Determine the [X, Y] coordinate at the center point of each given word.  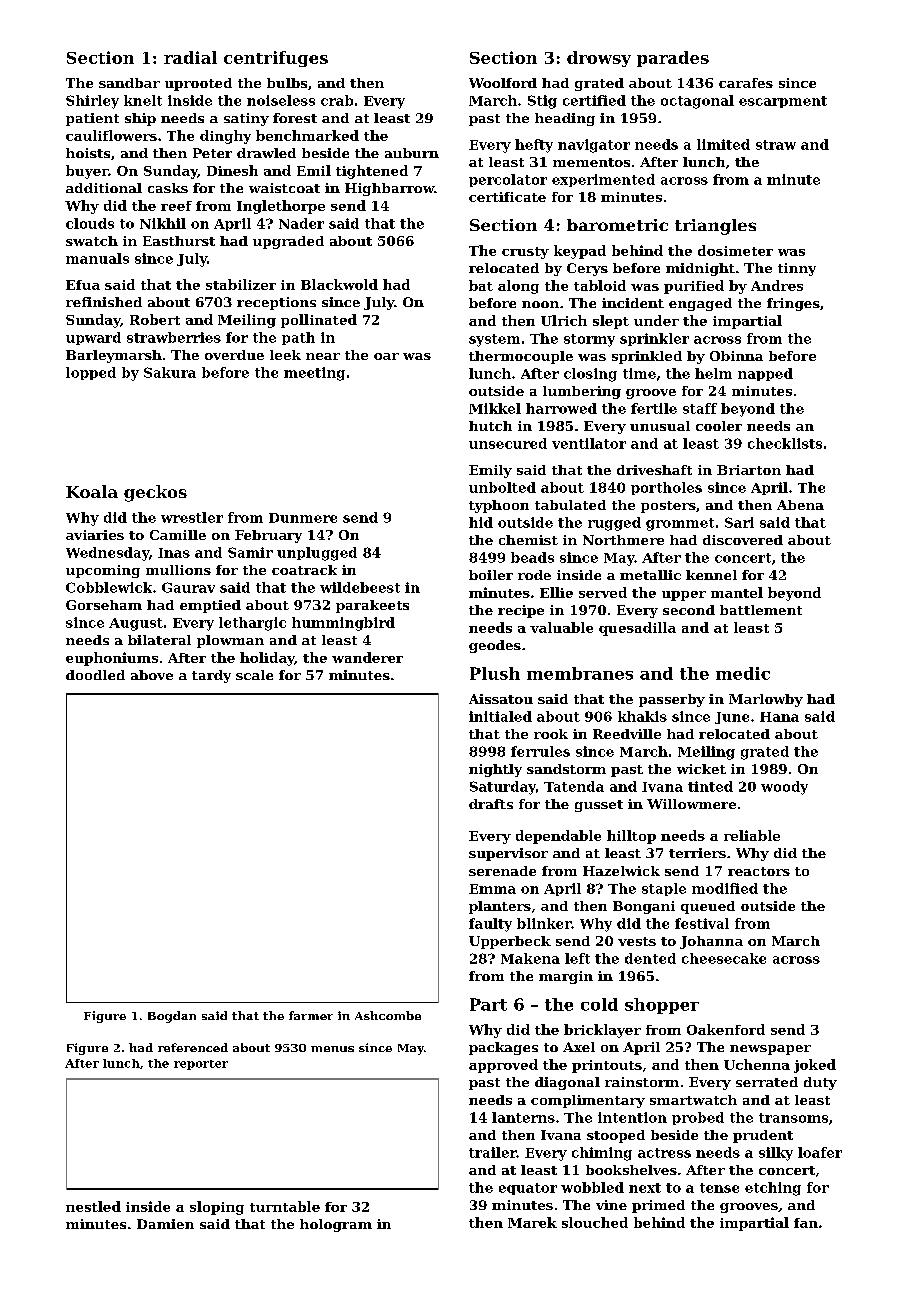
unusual [660, 426]
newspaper [770, 1050]
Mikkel [495, 408]
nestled [93, 1206]
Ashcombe [388, 1015]
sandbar [129, 83]
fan [806, 1223]
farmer [311, 1015]
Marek [532, 1222]
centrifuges [276, 59]
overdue [234, 355]
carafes [746, 83]
